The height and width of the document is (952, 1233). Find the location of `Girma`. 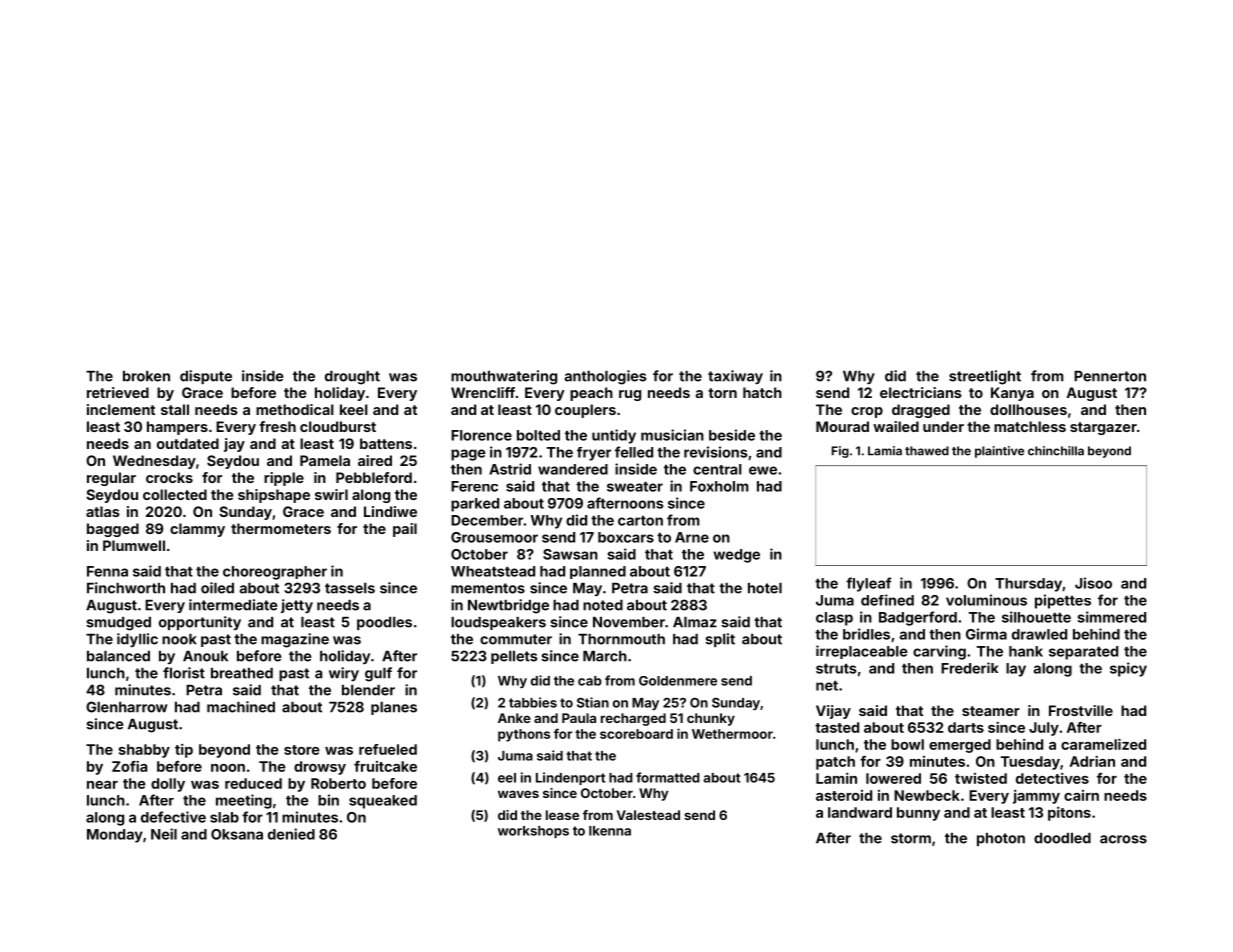

Girma is located at coordinates (986, 634).
